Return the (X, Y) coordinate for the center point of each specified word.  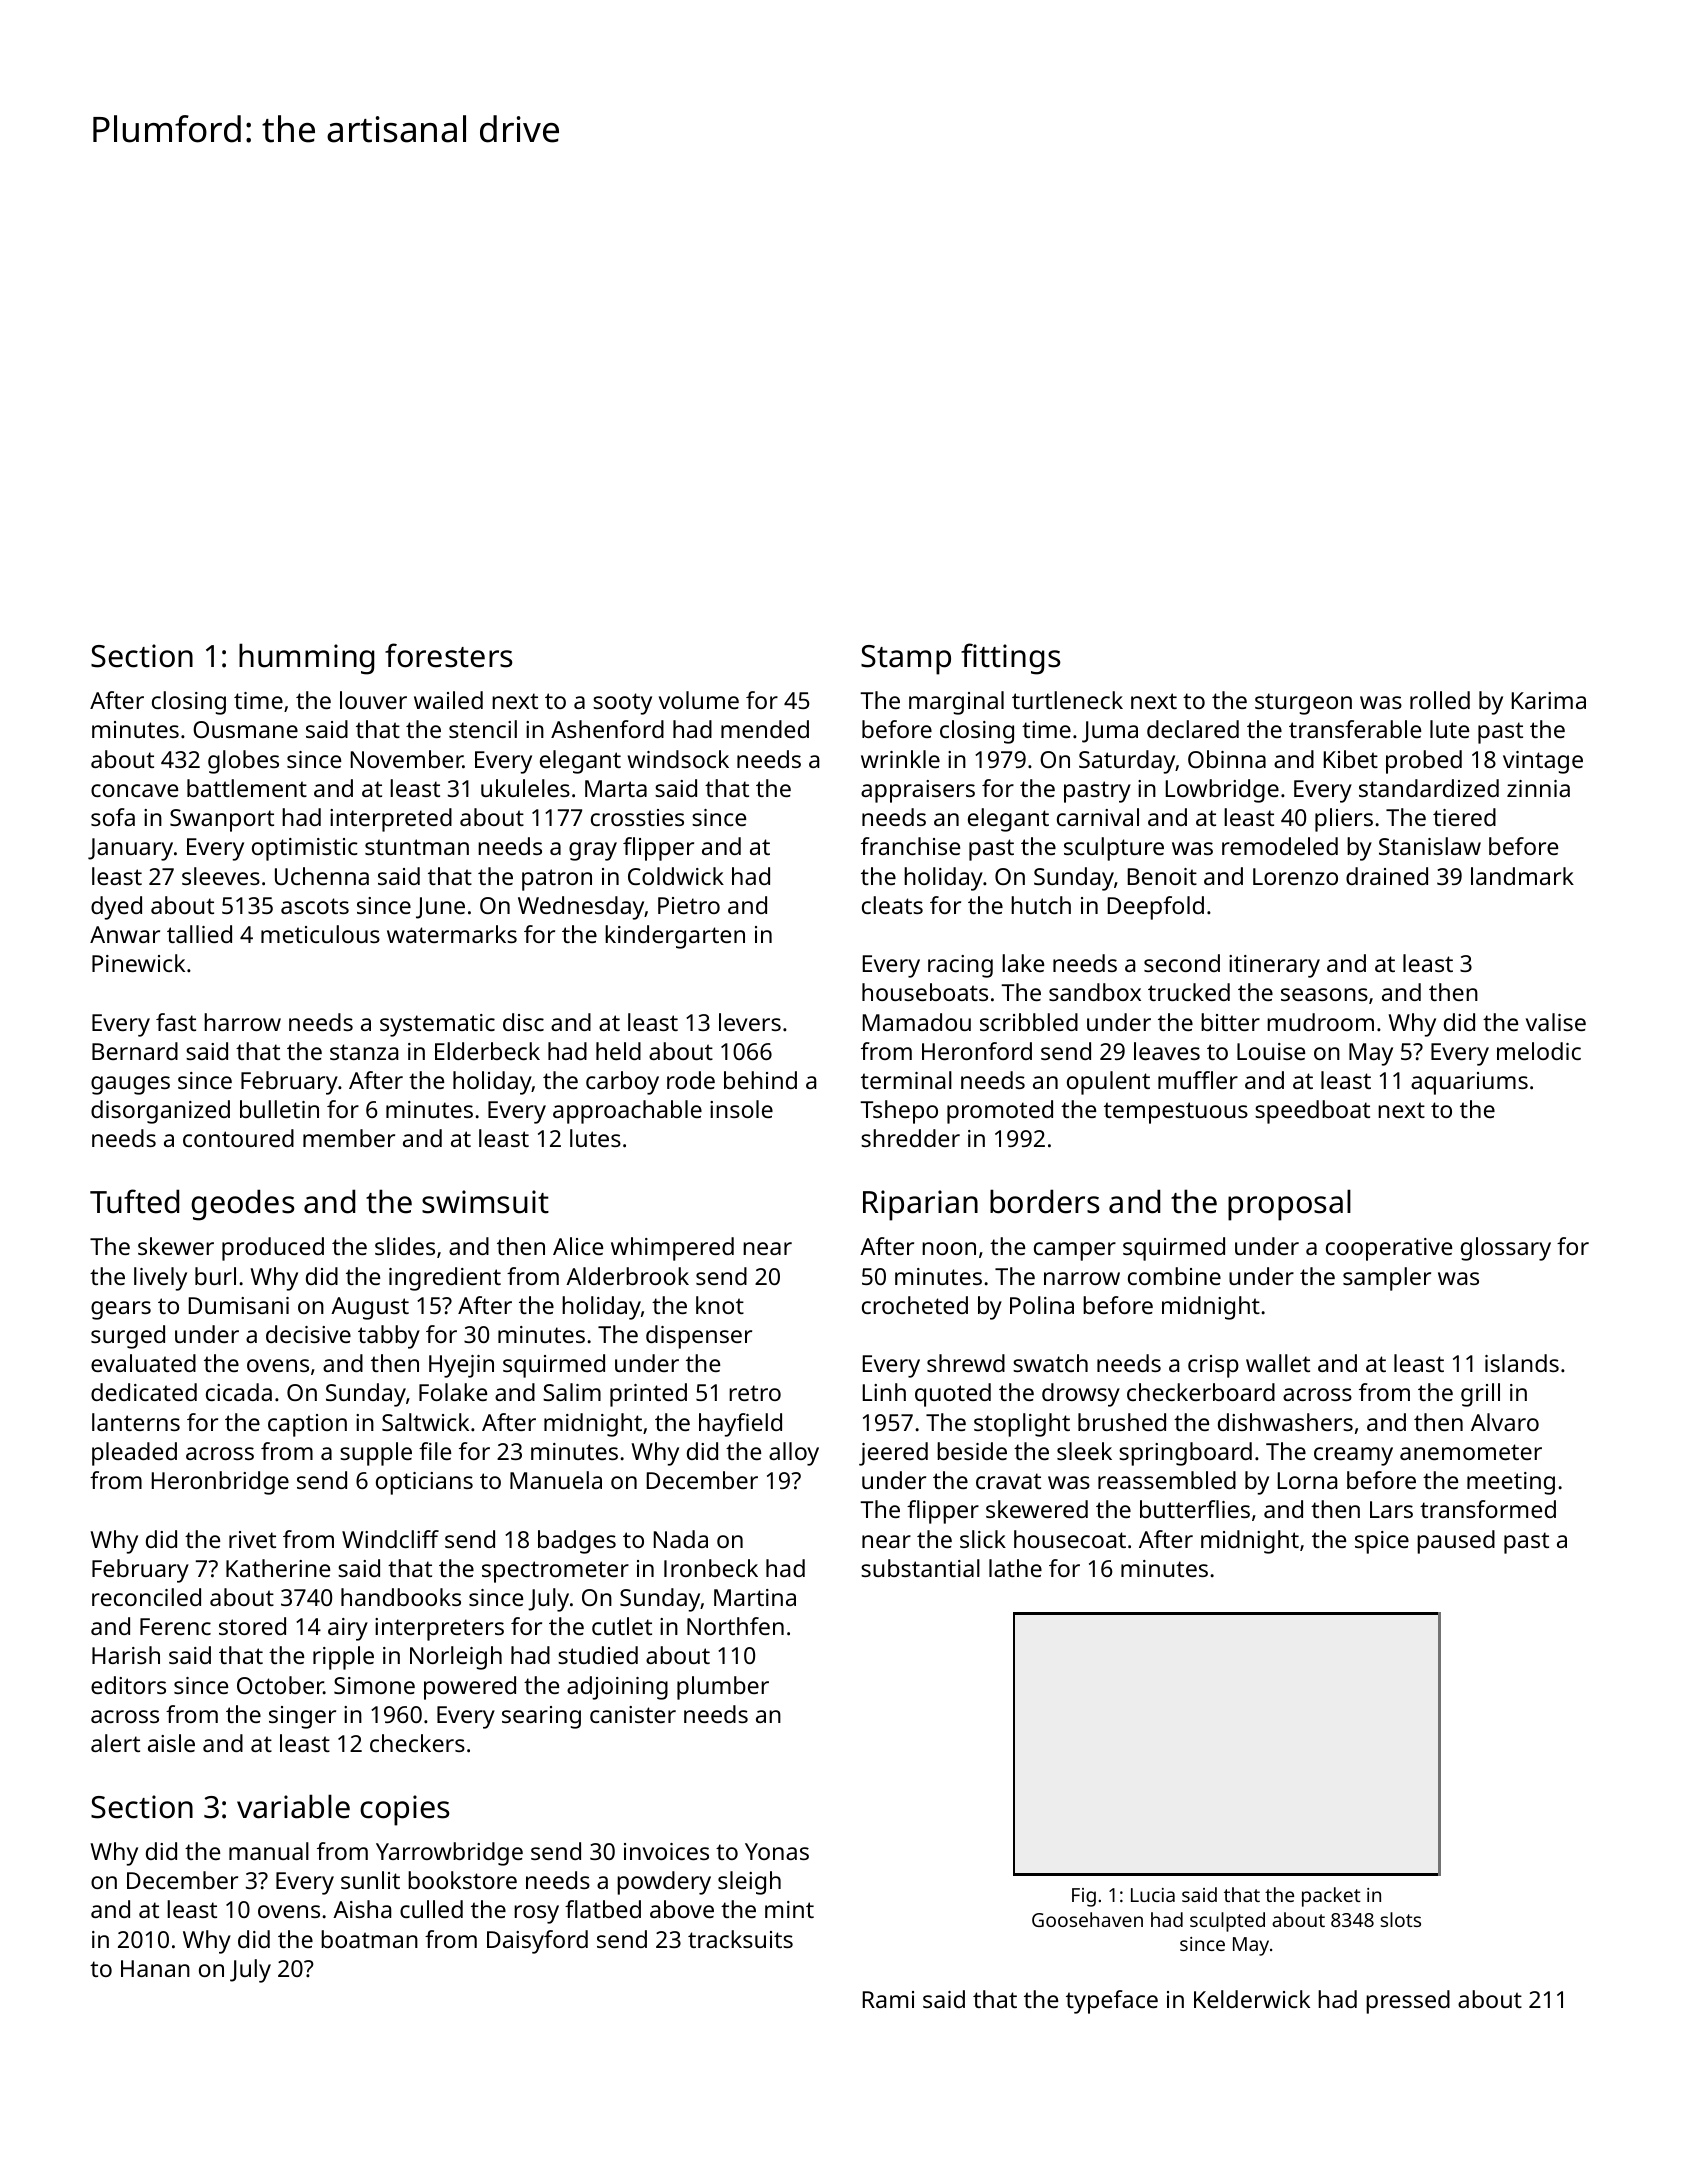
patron (557, 880)
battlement (247, 788)
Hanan (155, 1968)
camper (1075, 1251)
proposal (1289, 1205)
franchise (910, 846)
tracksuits (740, 1939)
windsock (678, 759)
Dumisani (239, 1305)
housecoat (1070, 1539)
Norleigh (456, 1658)
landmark (1522, 876)
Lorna (1307, 1480)
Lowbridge (1222, 791)
